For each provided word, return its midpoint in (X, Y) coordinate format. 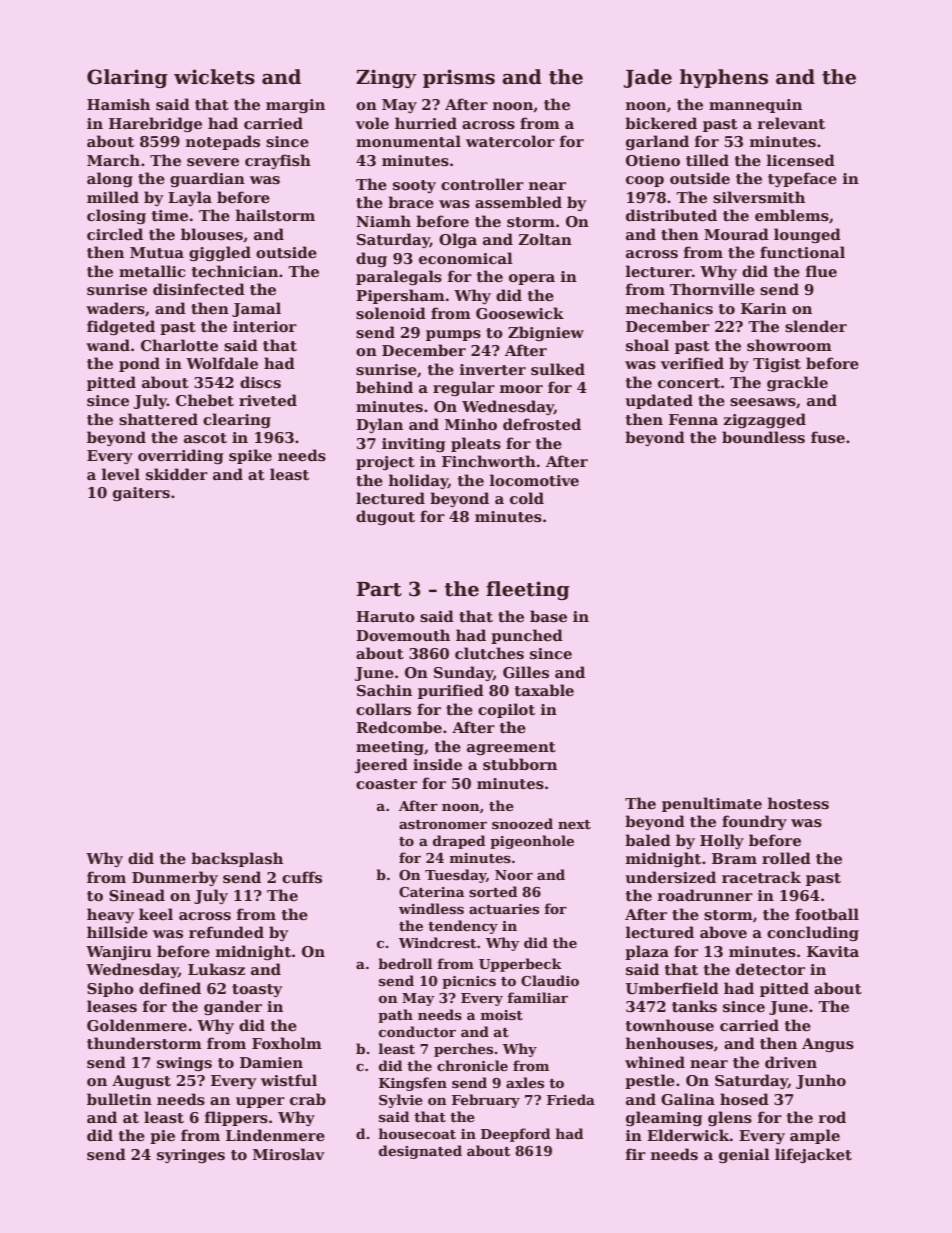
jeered (381, 765)
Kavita (833, 951)
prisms (459, 78)
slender (816, 326)
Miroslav (288, 1154)
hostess (798, 803)
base (548, 616)
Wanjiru (119, 953)
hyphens (724, 78)
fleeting (528, 590)
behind (384, 387)
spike (250, 456)
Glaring (127, 78)
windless (431, 908)
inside (437, 764)
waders (115, 308)
